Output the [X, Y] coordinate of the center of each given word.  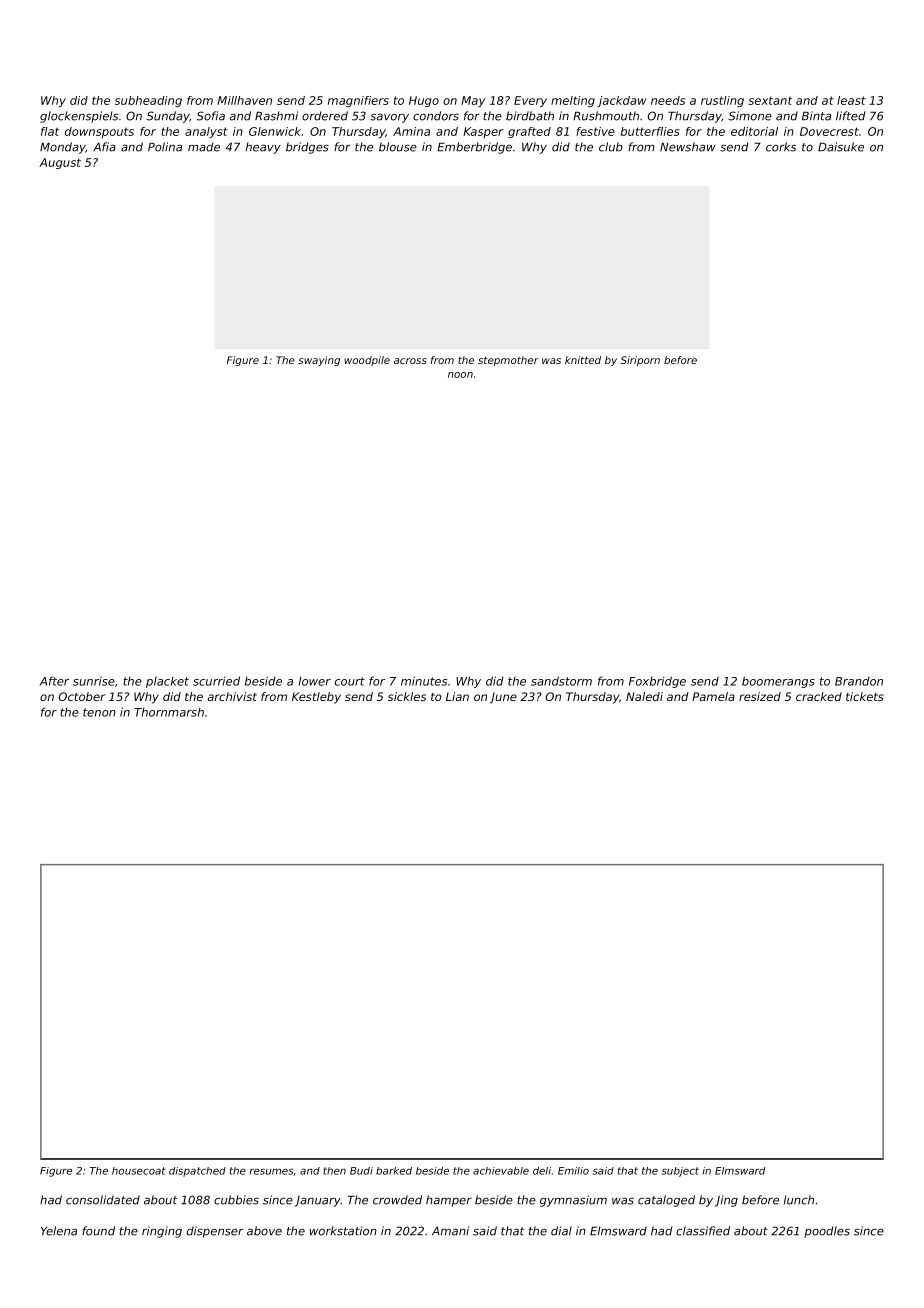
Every [530, 101]
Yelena [59, 1231]
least [851, 100]
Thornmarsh [169, 712]
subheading [148, 101]
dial [561, 1231]
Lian [457, 696]
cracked [819, 696]
